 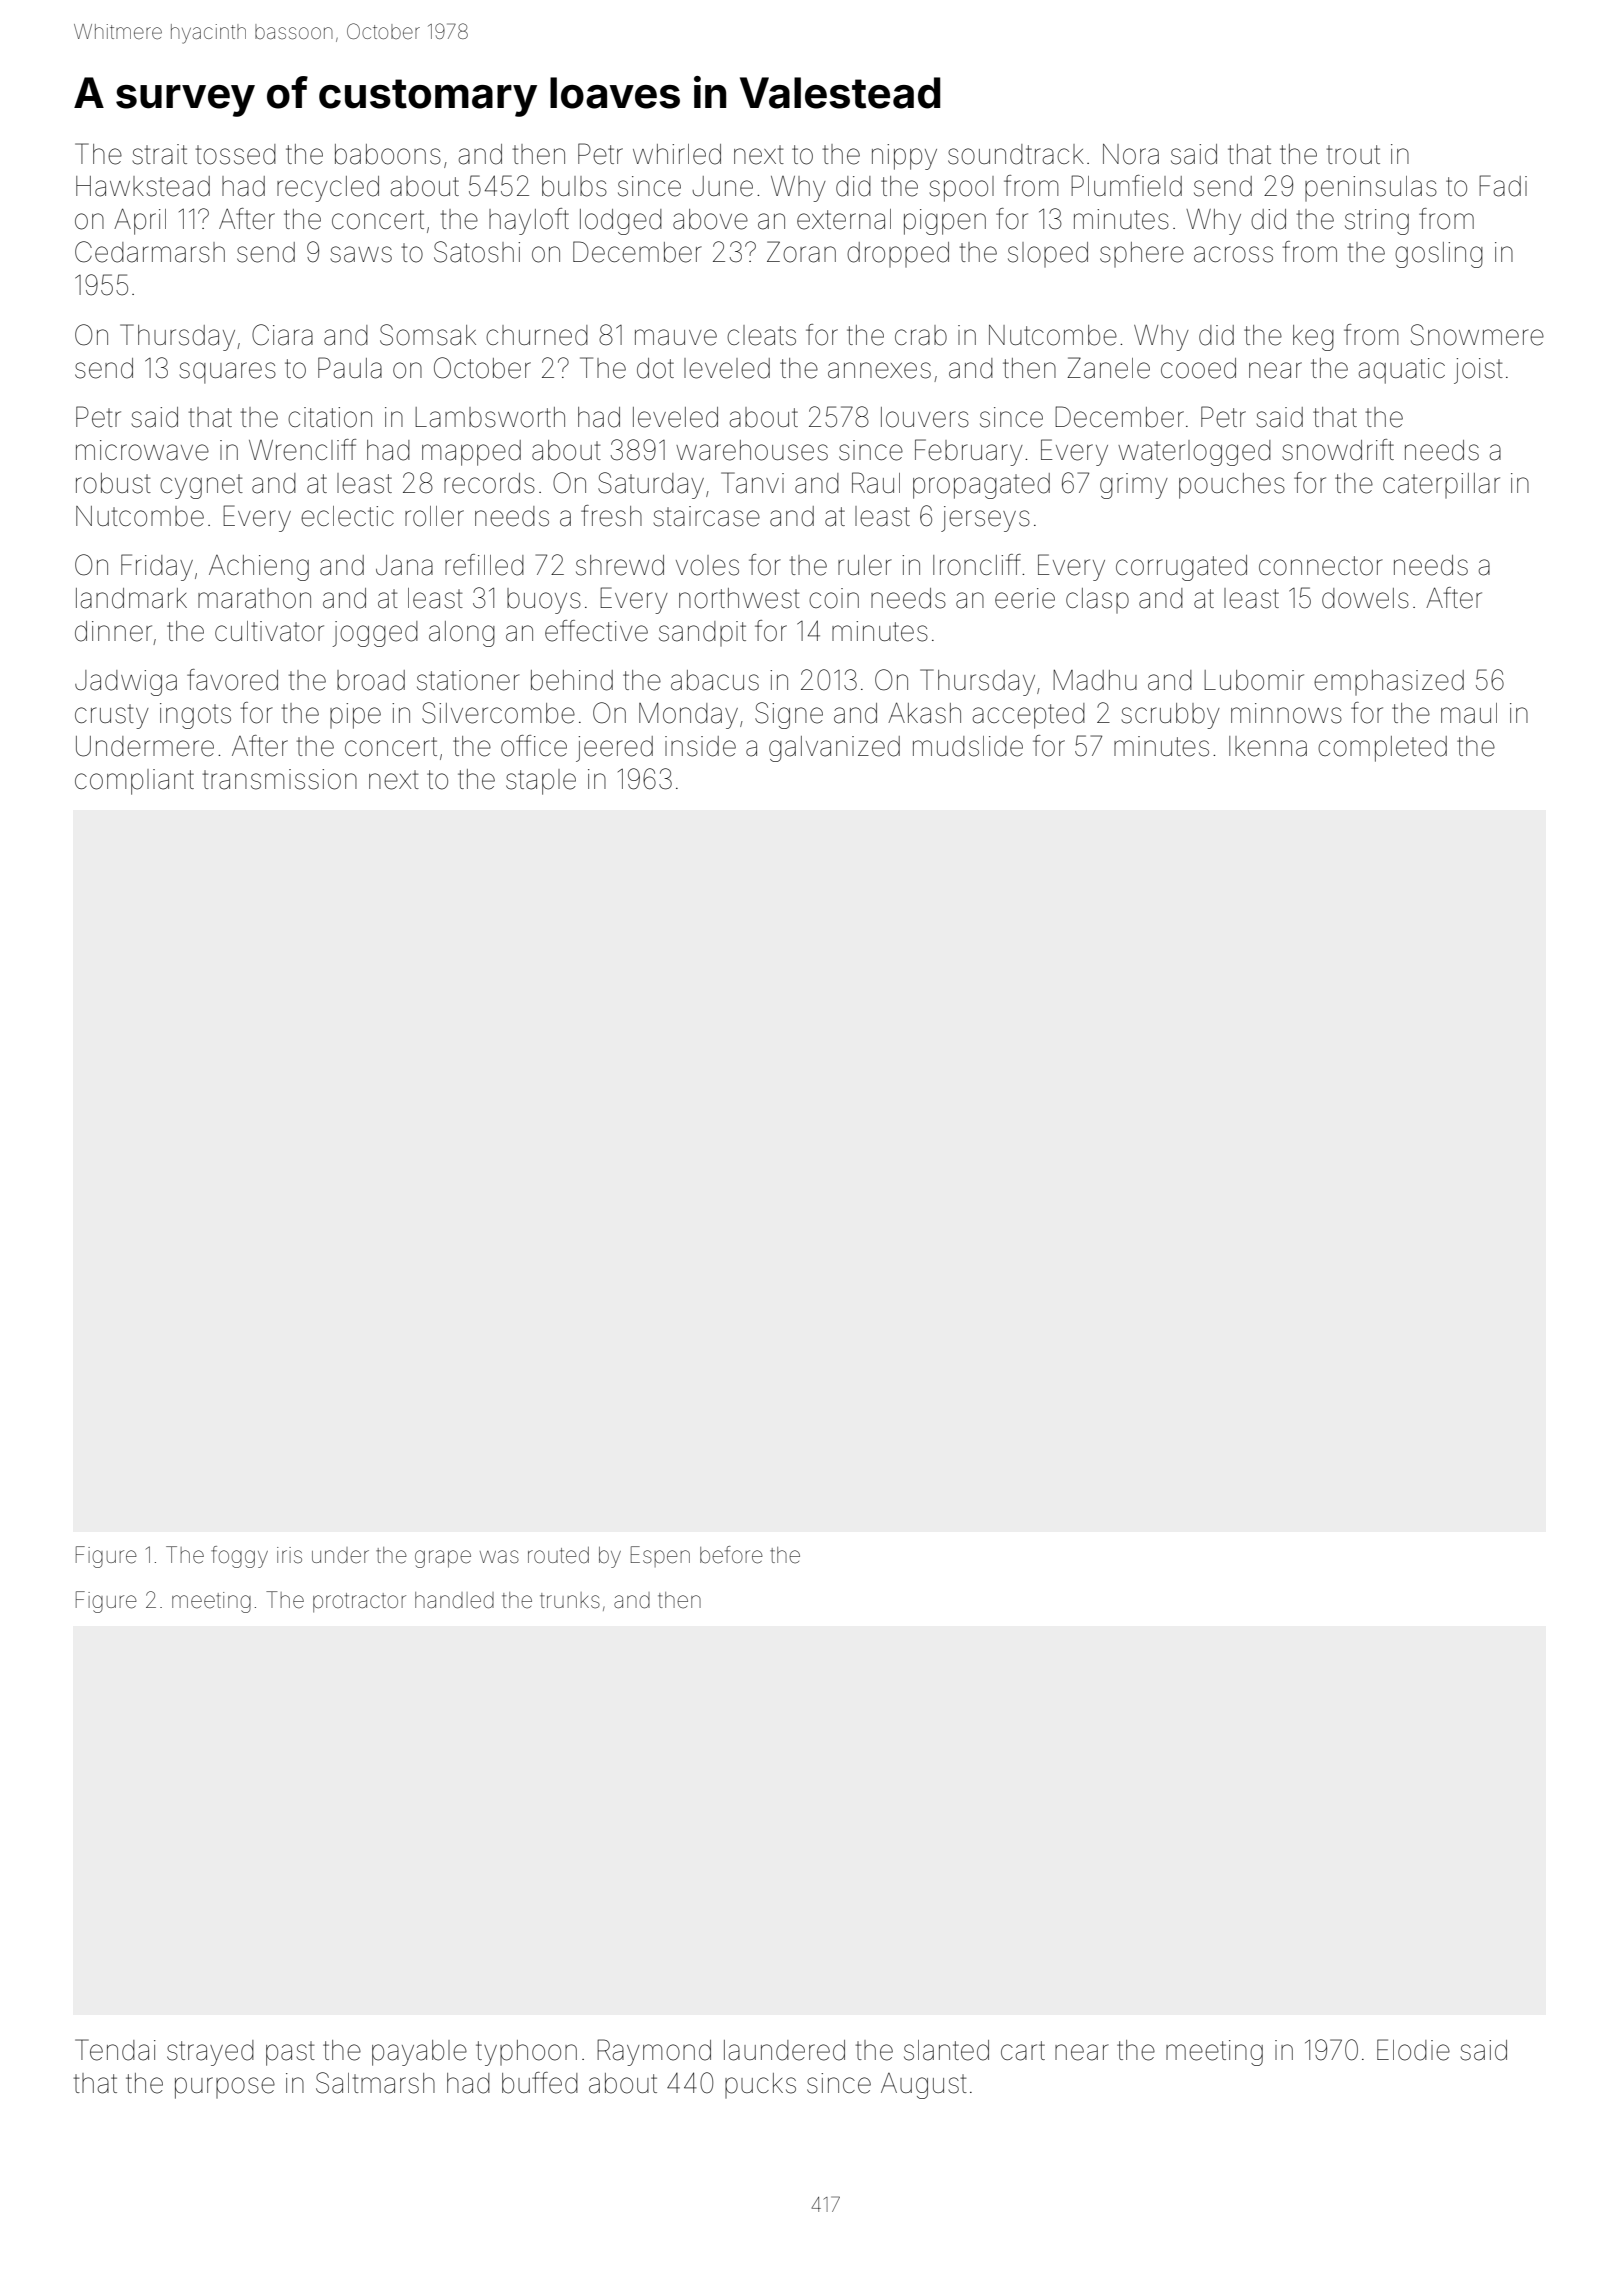 I want to click on tossed, so click(x=236, y=154).
